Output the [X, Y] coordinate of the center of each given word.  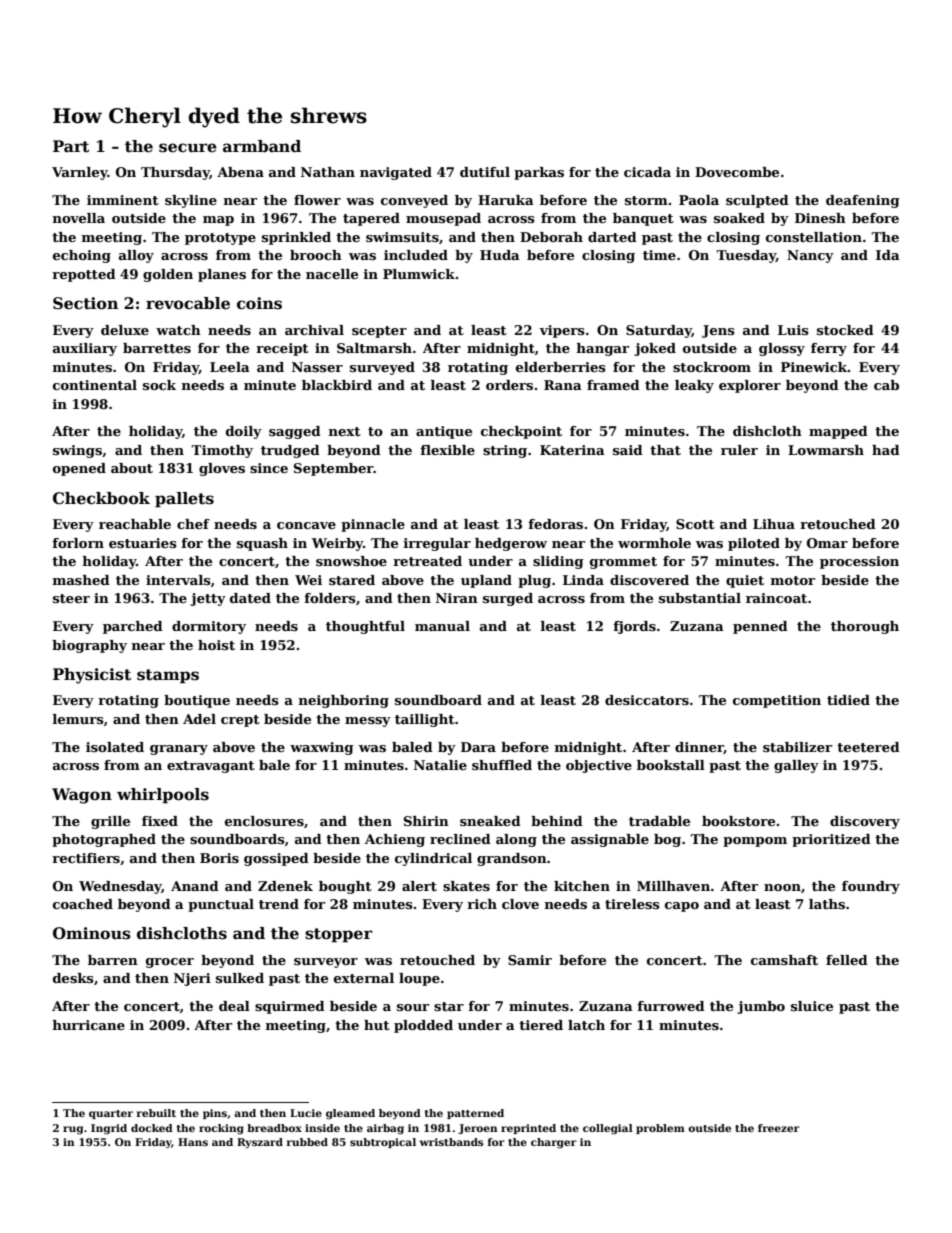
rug [73, 1130]
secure [188, 148]
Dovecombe [737, 172]
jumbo [761, 1007]
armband [262, 146]
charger [554, 1143]
